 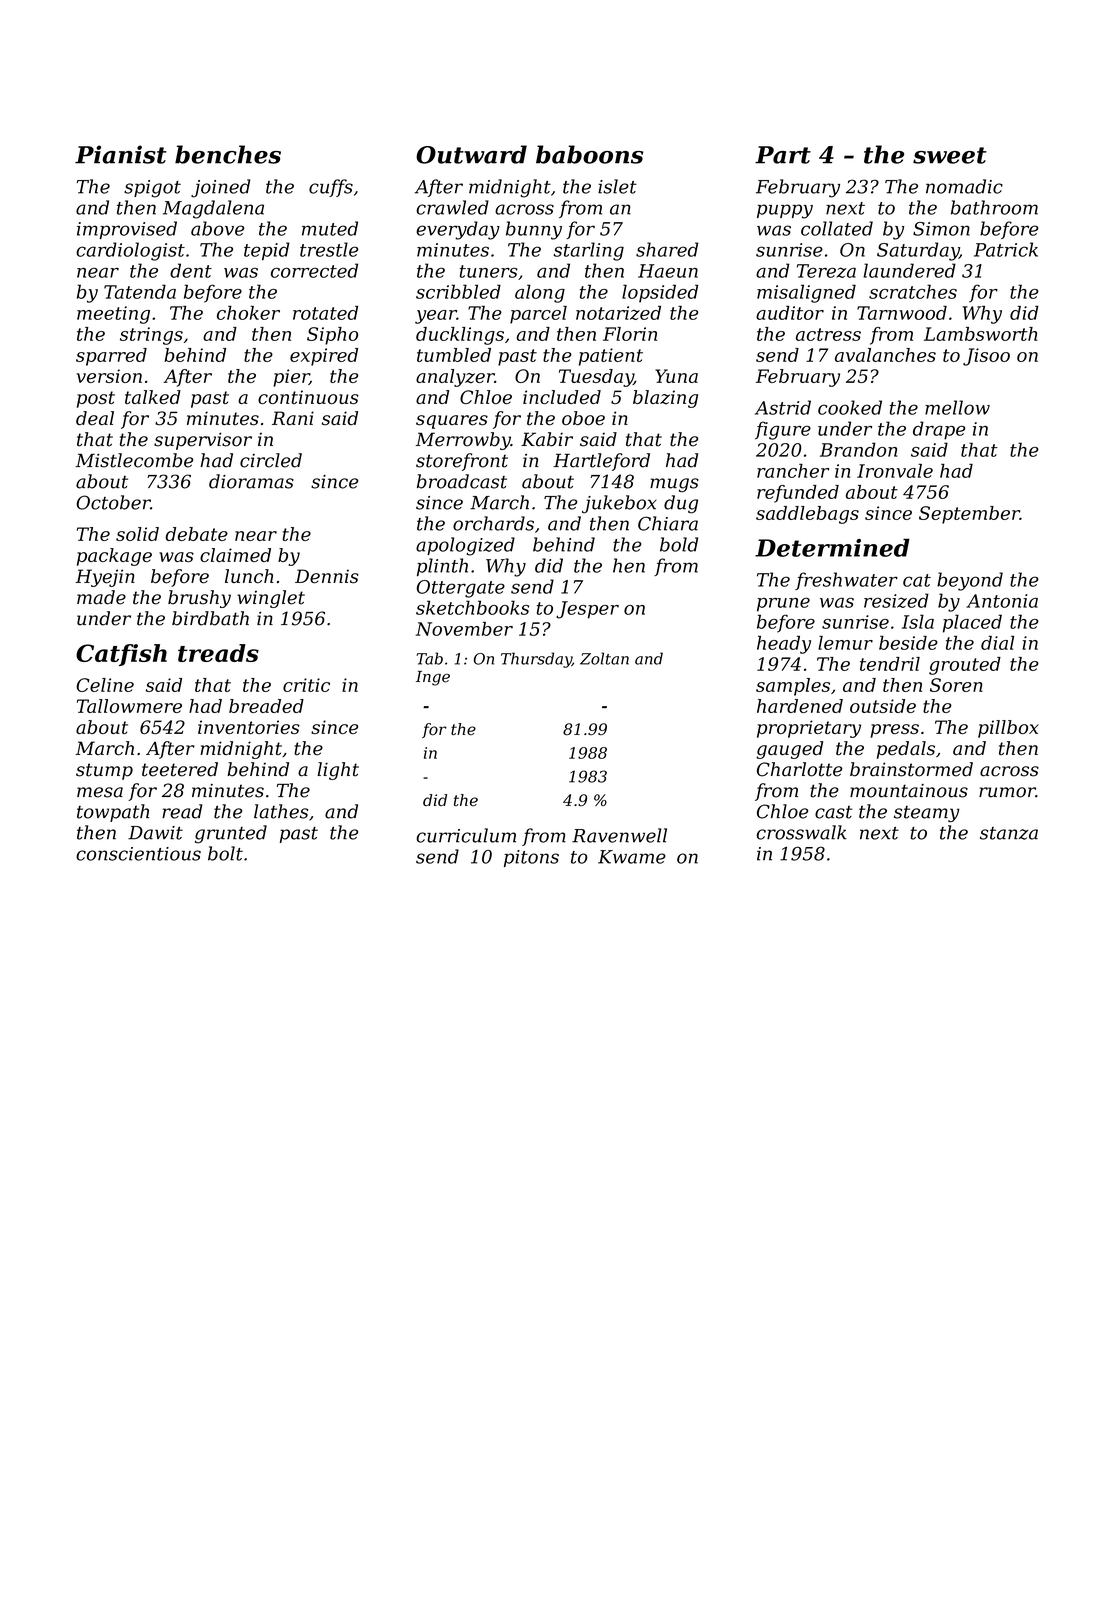 What do you see at coordinates (589, 154) in the screenshot?
I see `baboons` at bounding box center [589, 154].
